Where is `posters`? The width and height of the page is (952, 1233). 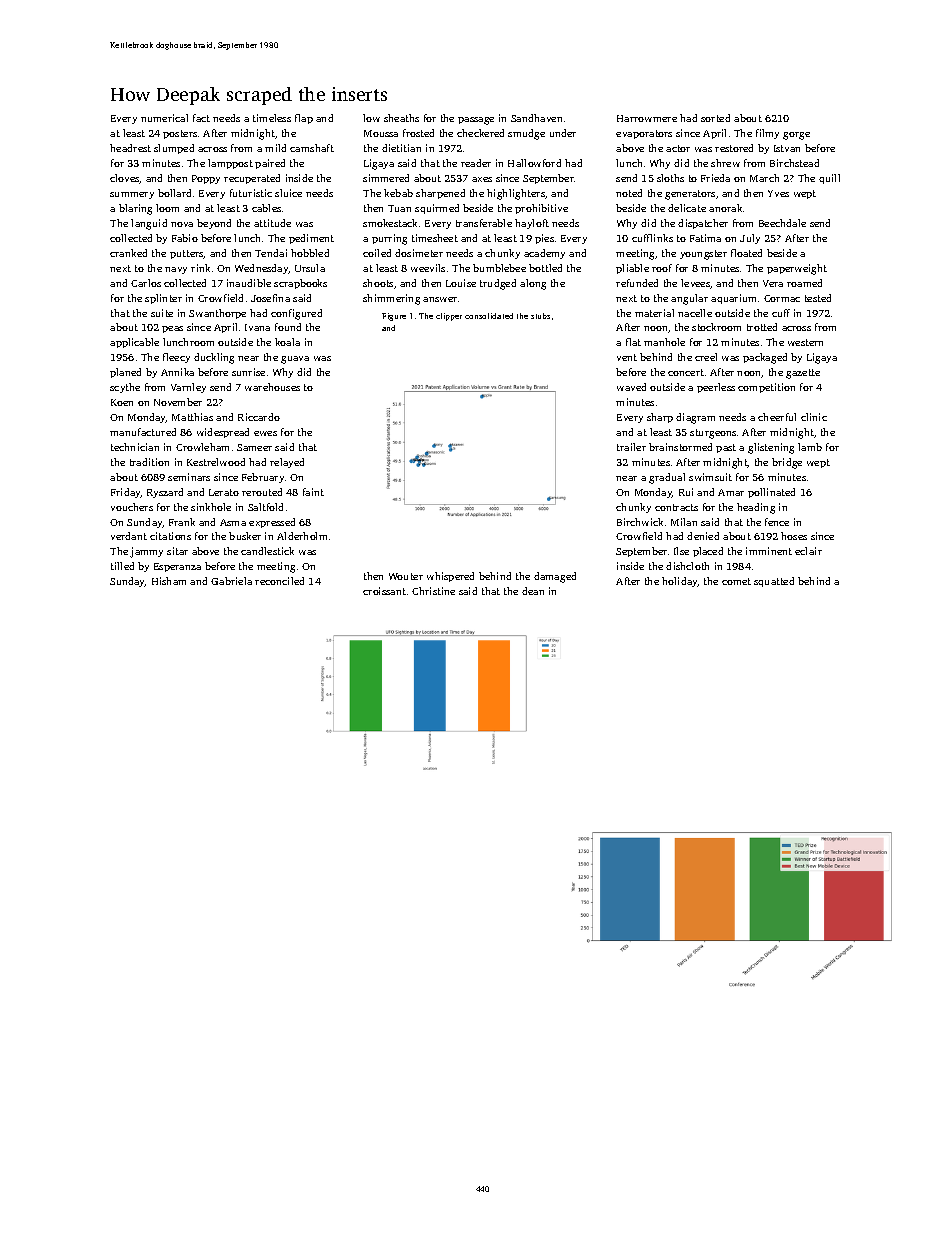 posters is located at coordinates (180, 134).
